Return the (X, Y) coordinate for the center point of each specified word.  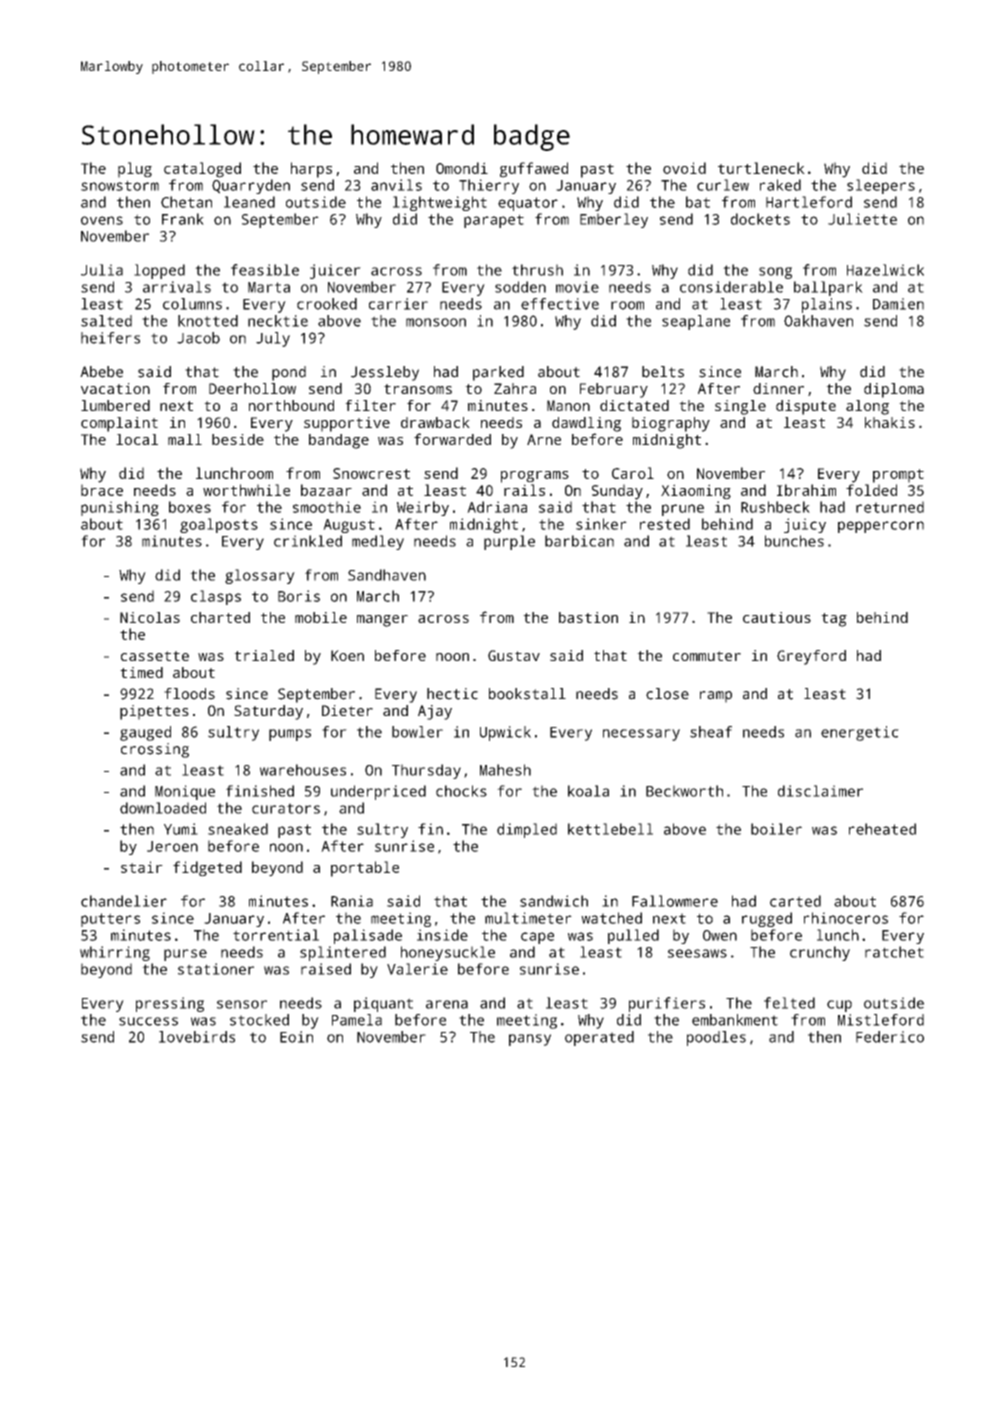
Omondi (462, 168)
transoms (418, 389)
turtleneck (761, 168)
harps (311, 170)
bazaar (326, 490)
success (148, 1021)
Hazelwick (885, 270)
